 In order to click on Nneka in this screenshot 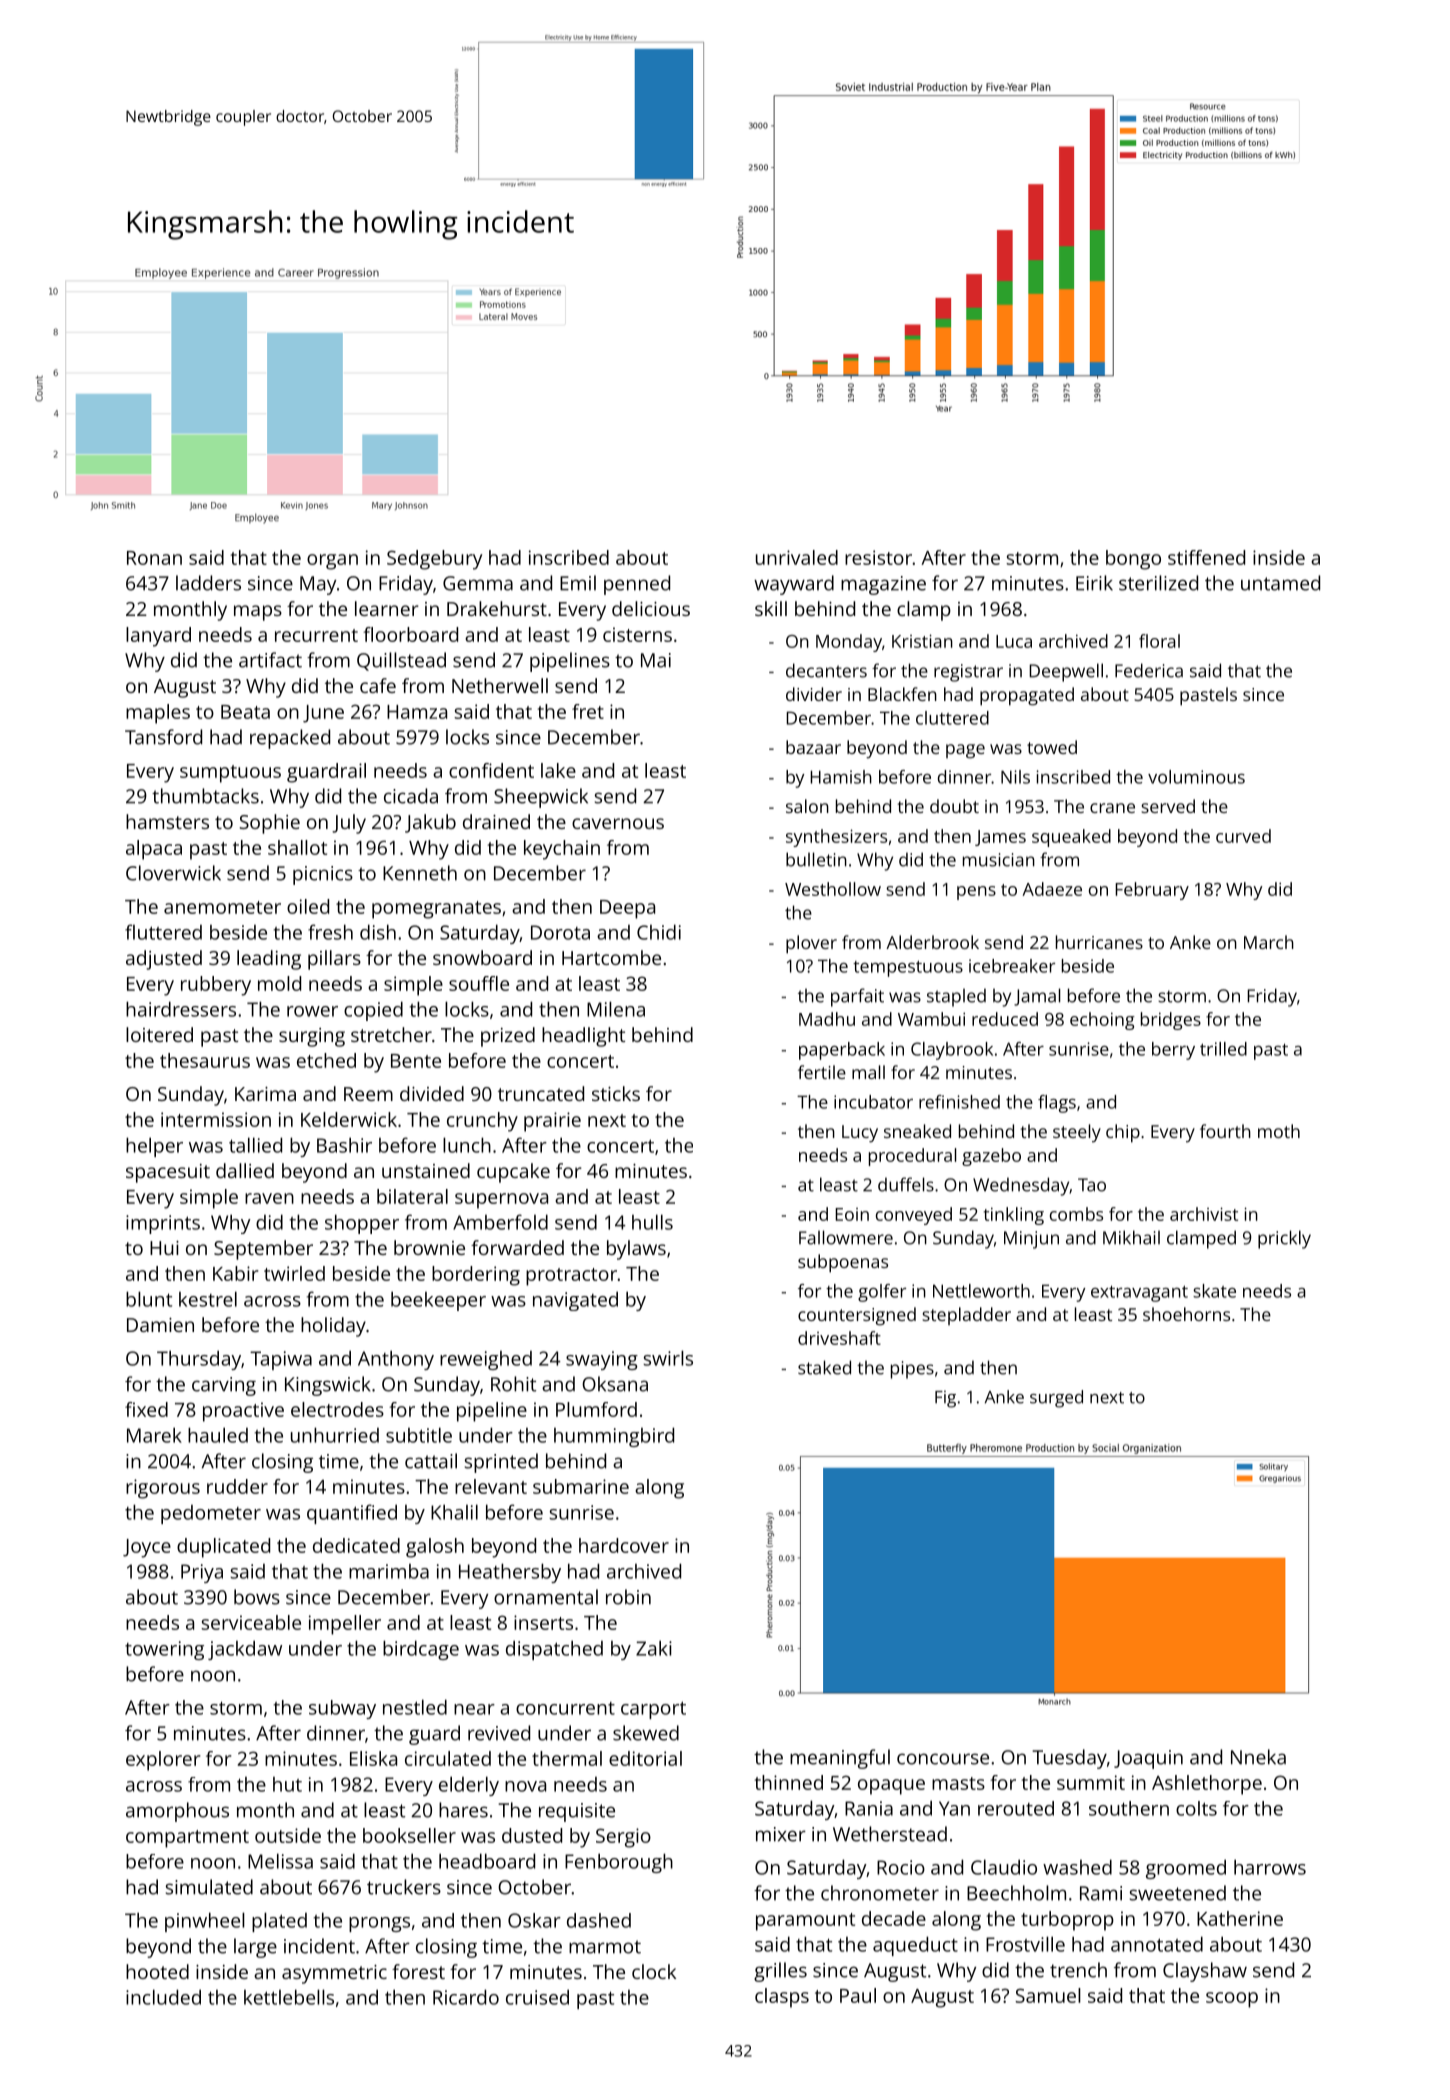, I will do `click(1258, 1757)`.
